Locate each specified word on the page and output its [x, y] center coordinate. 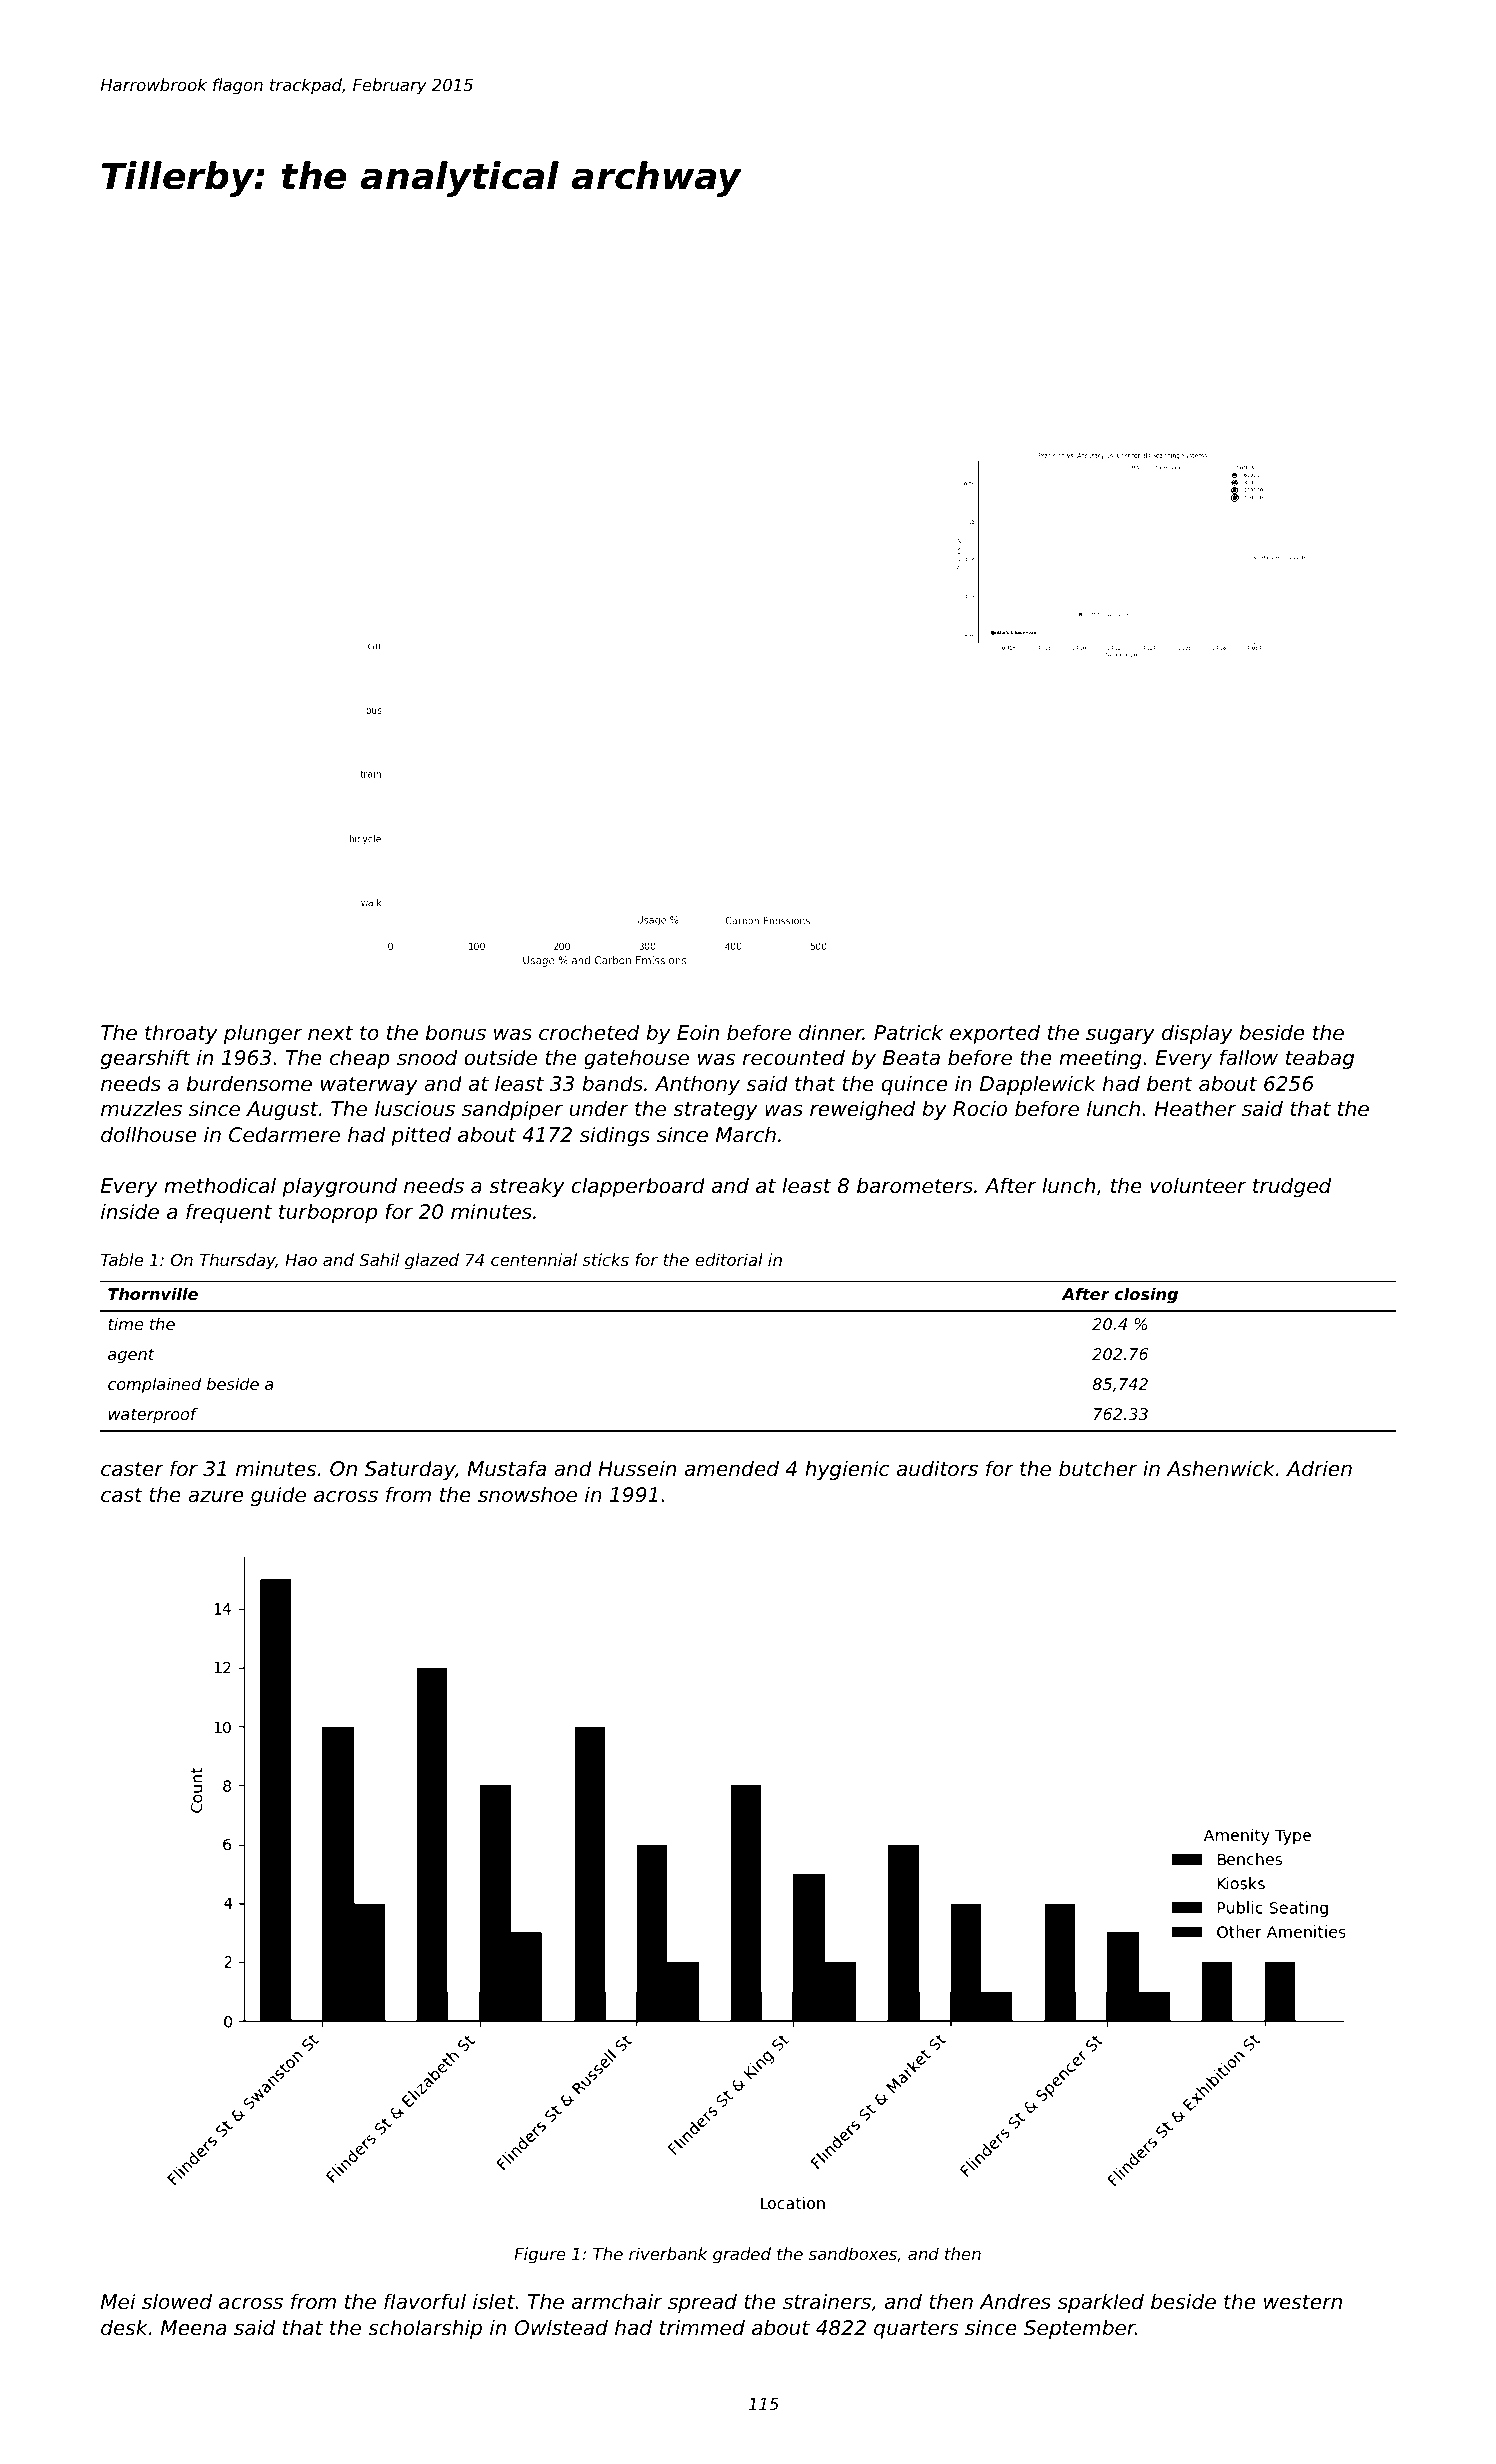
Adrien [1319, 1468]
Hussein [637, 1468]
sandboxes [853, 2253]
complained [154, 1385]
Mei [118, 2301]
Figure [540, 2255]
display [1197, 1034]
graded [742, 2255]
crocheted [589, 1032]
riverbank [668, 2253]
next [330, 1033]
